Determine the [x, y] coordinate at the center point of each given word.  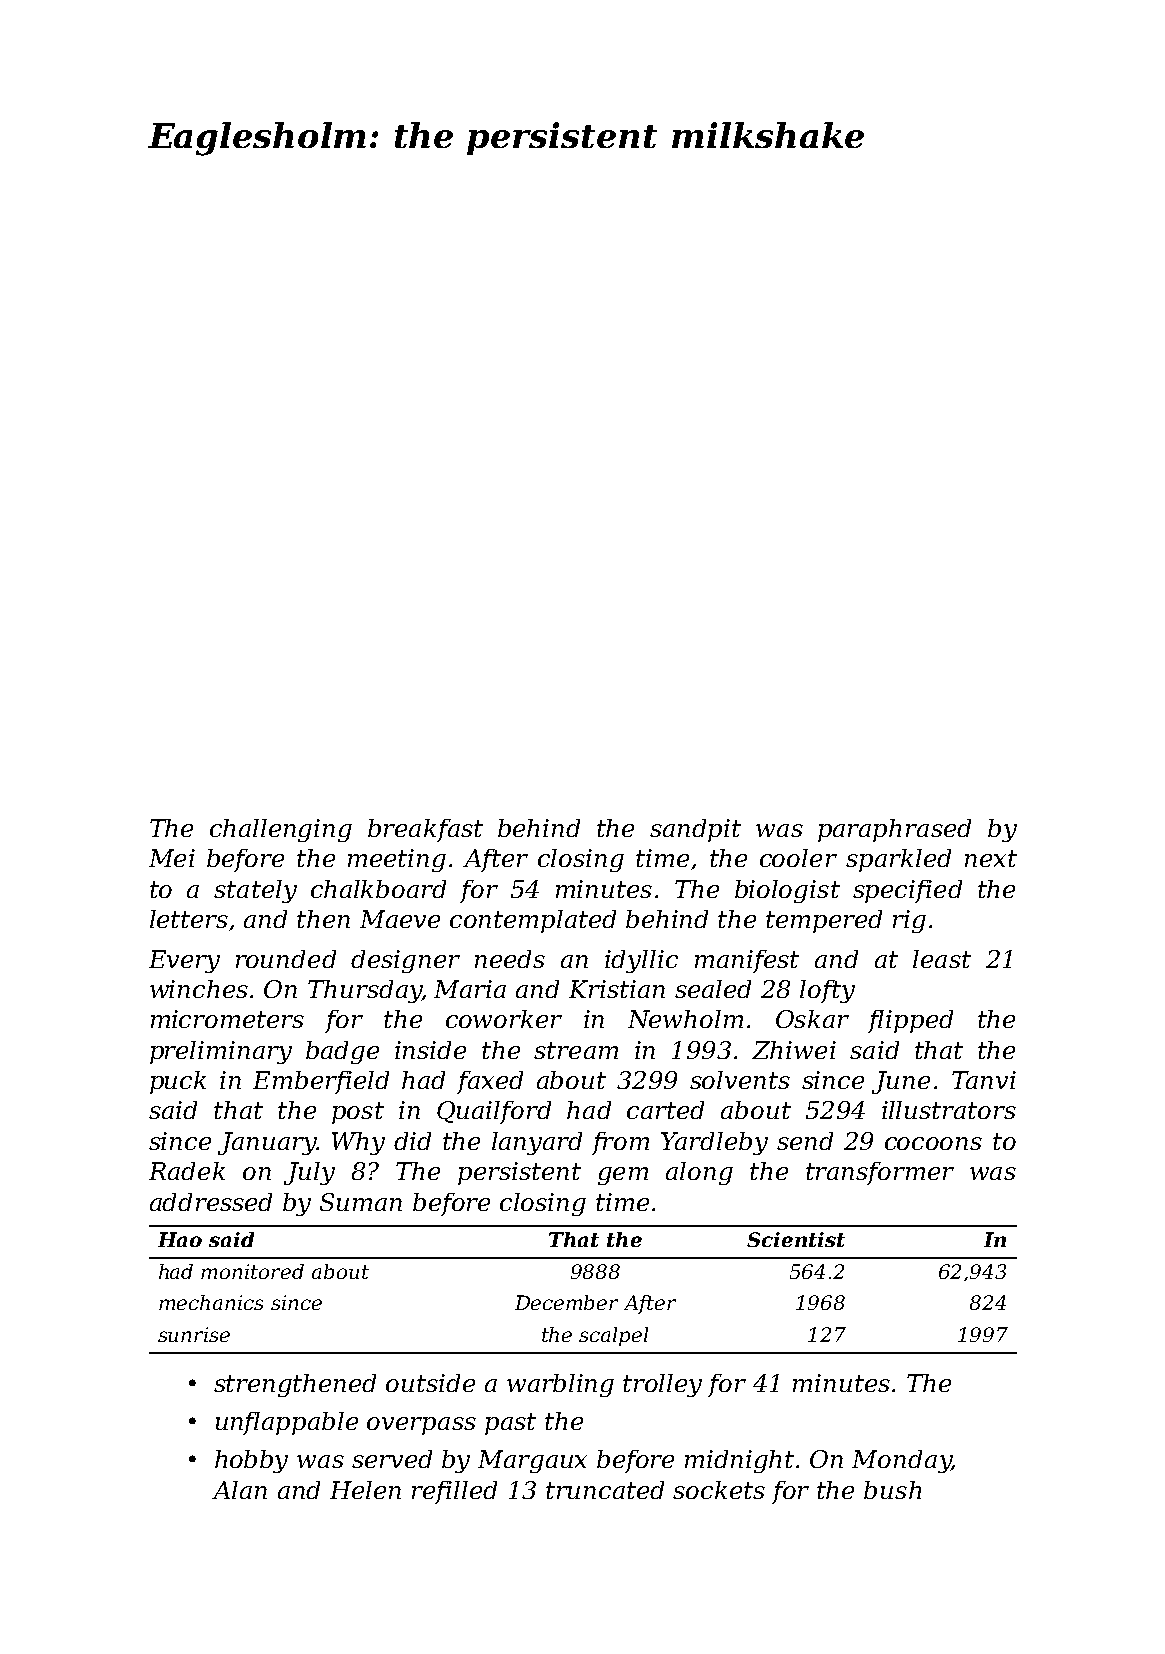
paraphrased [894, 830]
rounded [286, 959]
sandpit [695, 830]
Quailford [494, 1112]
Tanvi [984, 1080]
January [267, 1143]
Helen [365, 1490]
